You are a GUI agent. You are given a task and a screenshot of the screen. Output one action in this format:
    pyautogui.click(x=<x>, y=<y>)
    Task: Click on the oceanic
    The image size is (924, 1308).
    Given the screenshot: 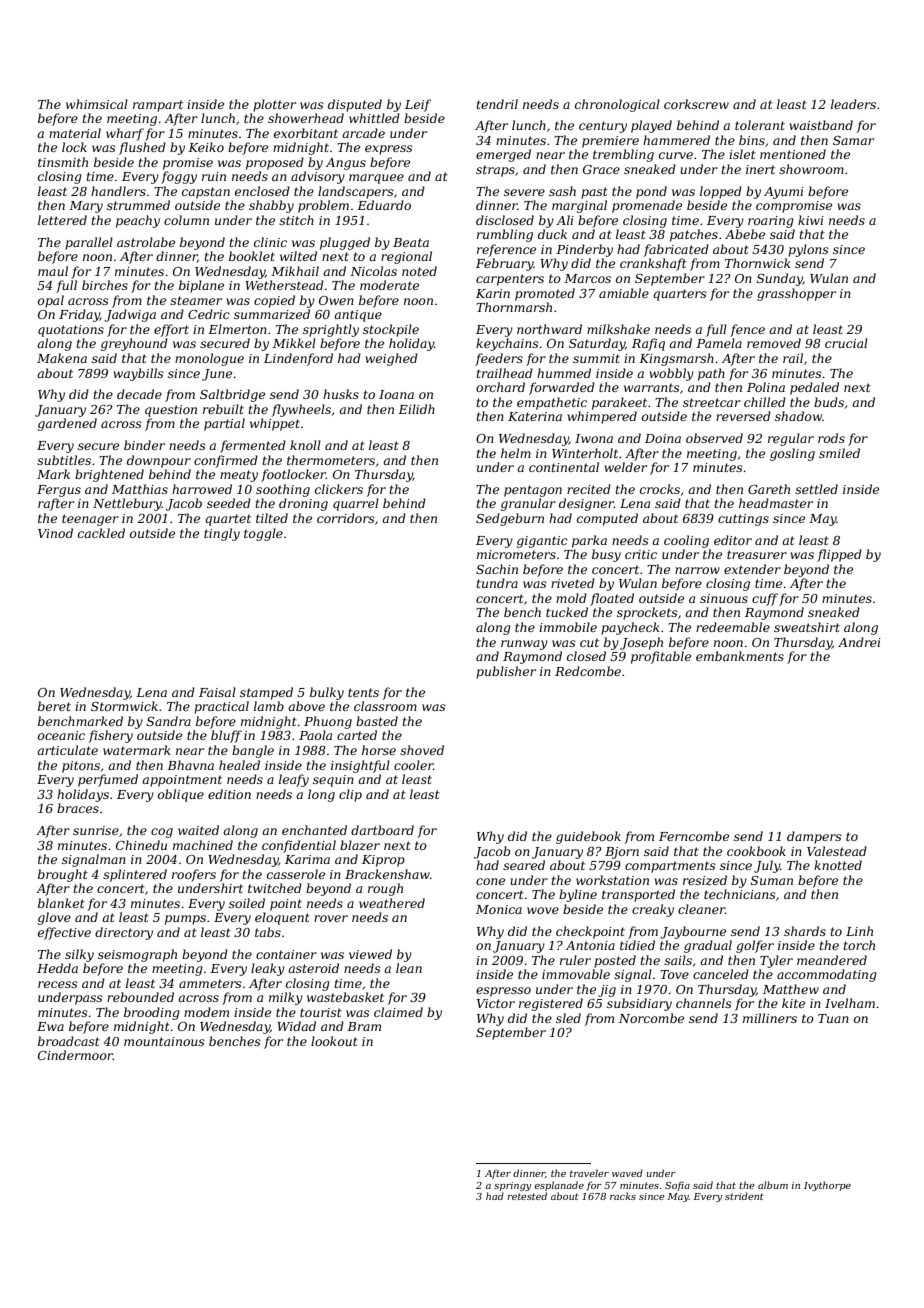 What is the action you would take?
    pyautogui.click(x=61, y=735)
